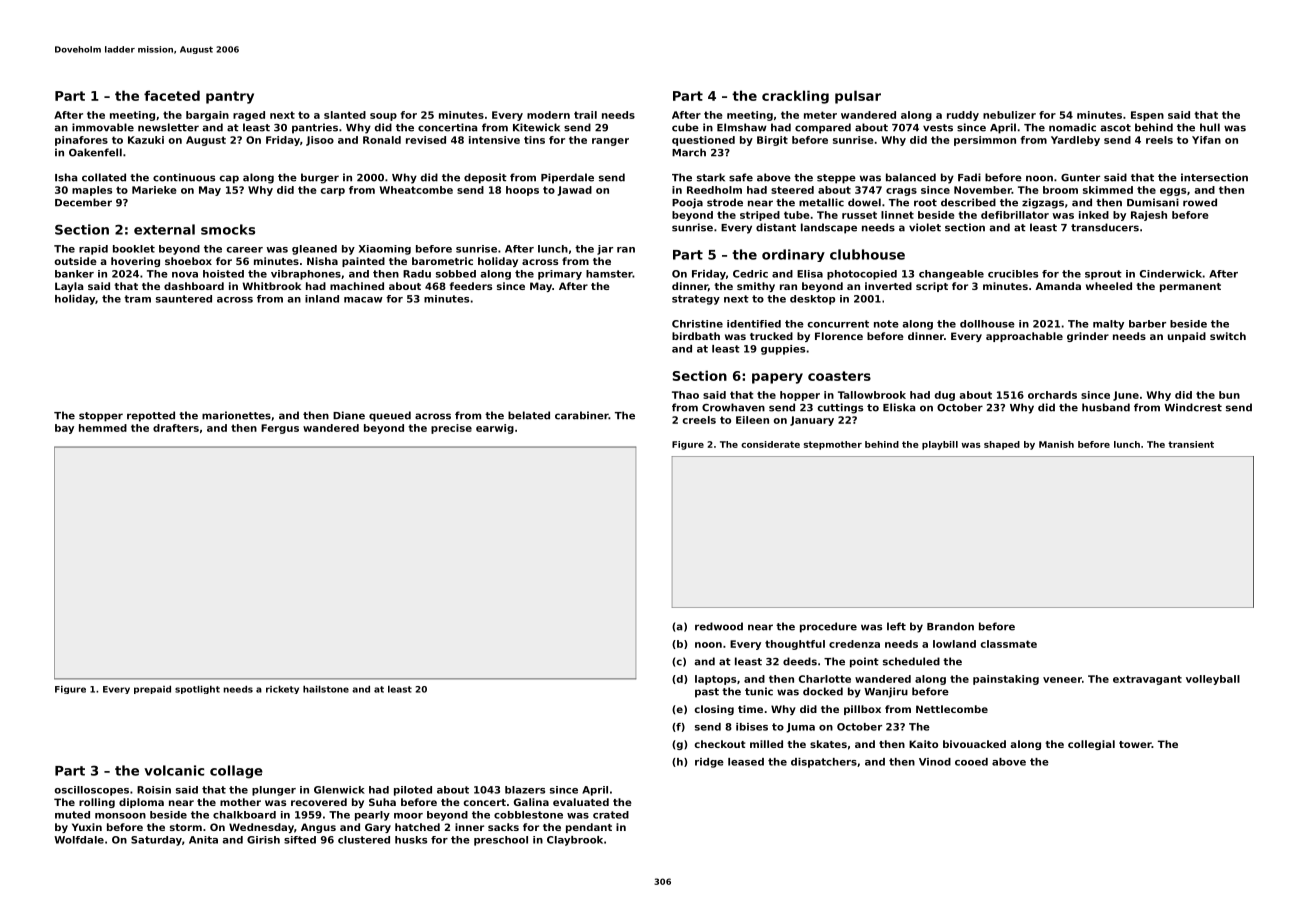 The width and height of the screenshot is (1308, 924). I want to click on ranger, so click(610, 142).
